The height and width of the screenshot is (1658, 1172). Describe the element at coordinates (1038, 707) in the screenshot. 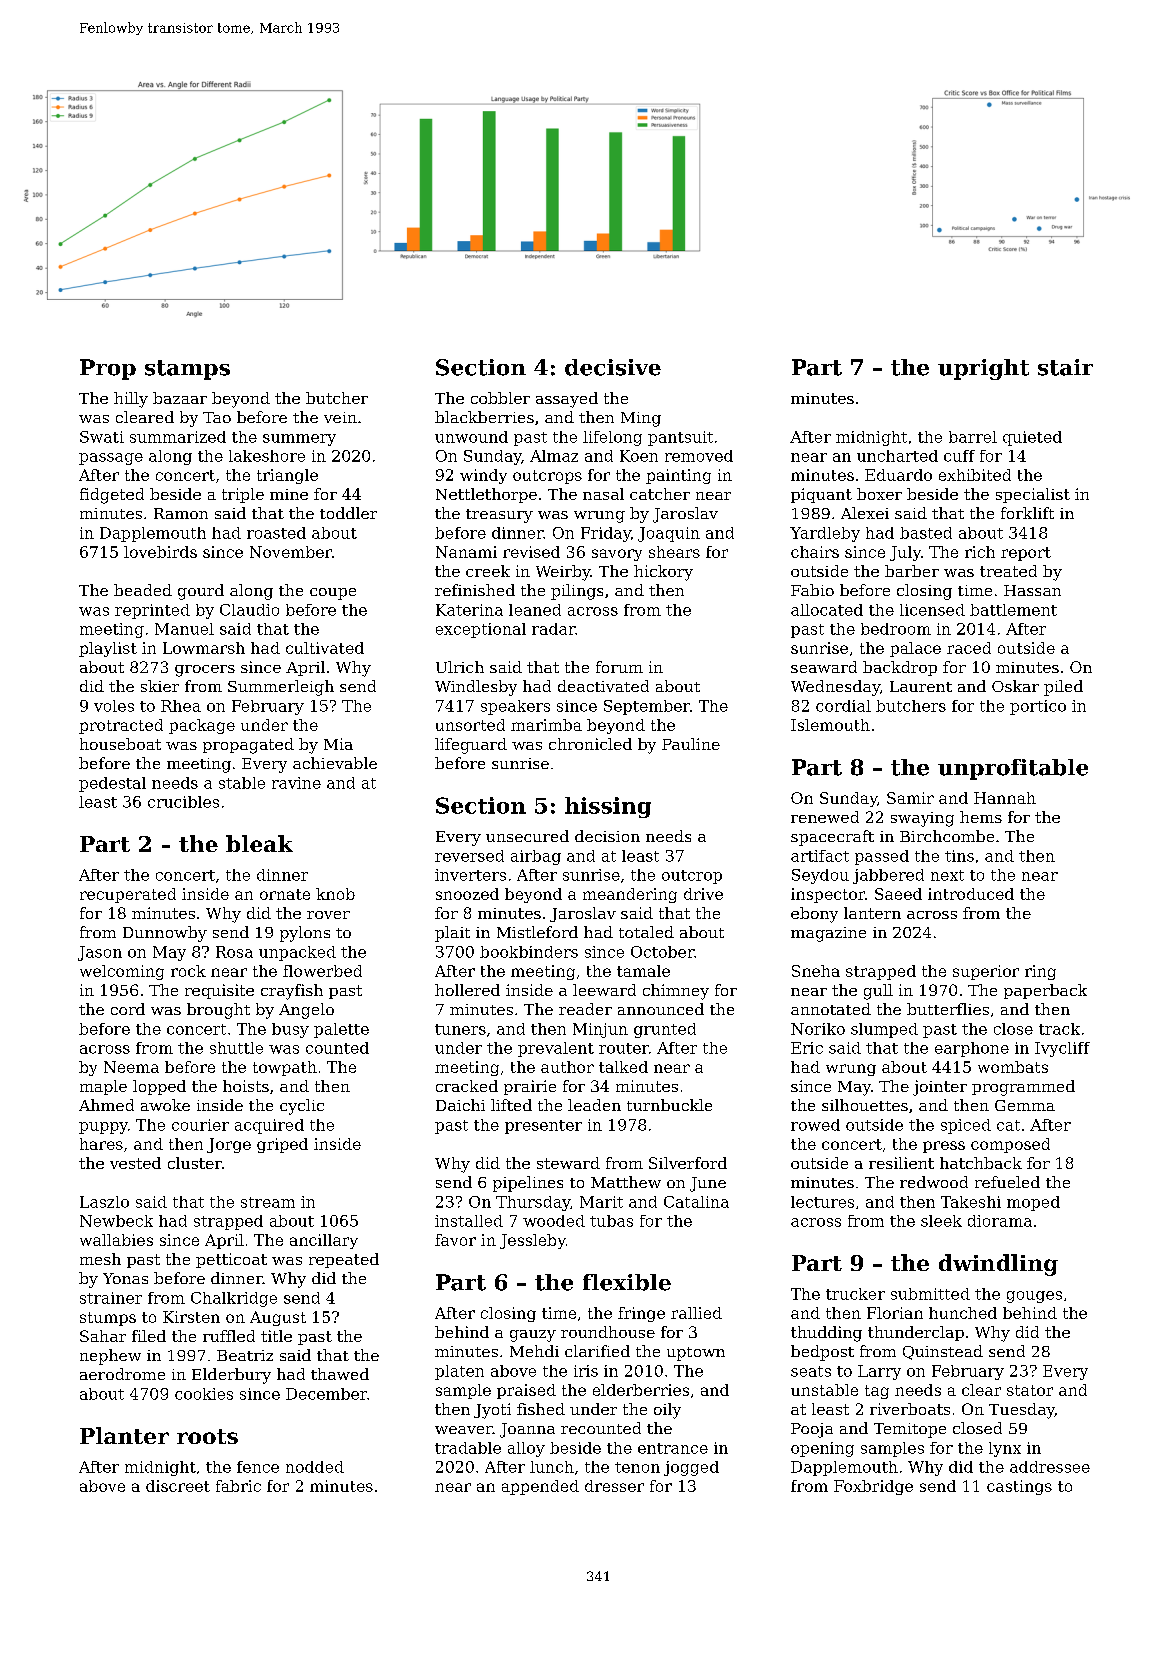

I see `portico` at that location.
